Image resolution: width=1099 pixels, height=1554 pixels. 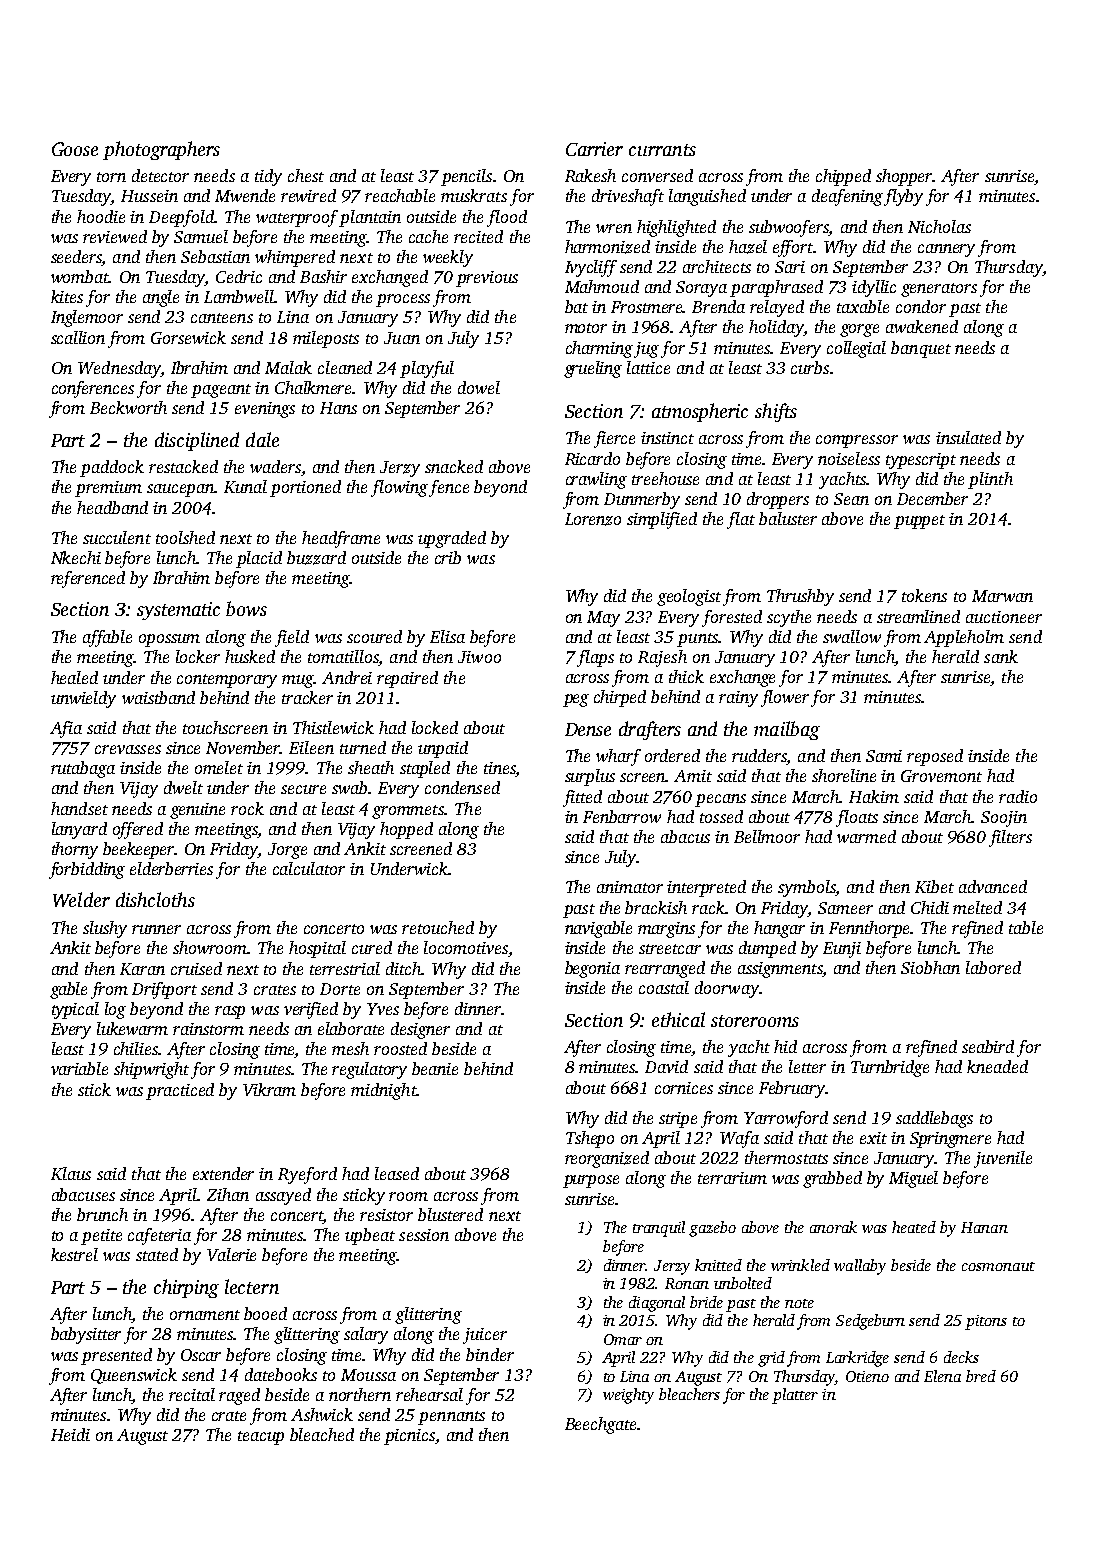 I want to click on rutabaga, so click(x=83, y=769).
